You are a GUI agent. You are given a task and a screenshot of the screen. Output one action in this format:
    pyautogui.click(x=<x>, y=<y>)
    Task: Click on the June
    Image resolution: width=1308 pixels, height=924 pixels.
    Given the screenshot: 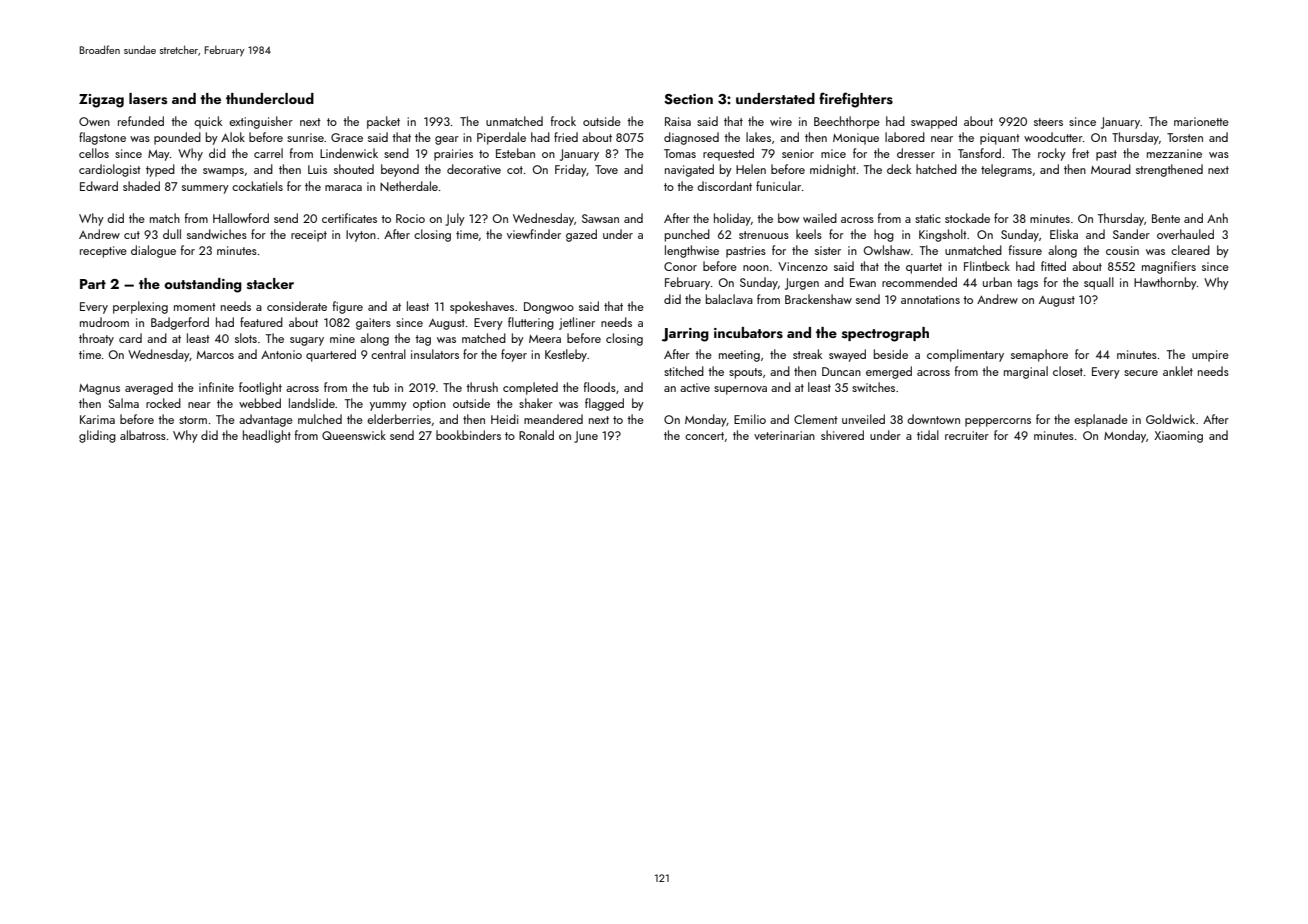 What is the action you would take?
    pyautogui.click(x=586, y=437)
